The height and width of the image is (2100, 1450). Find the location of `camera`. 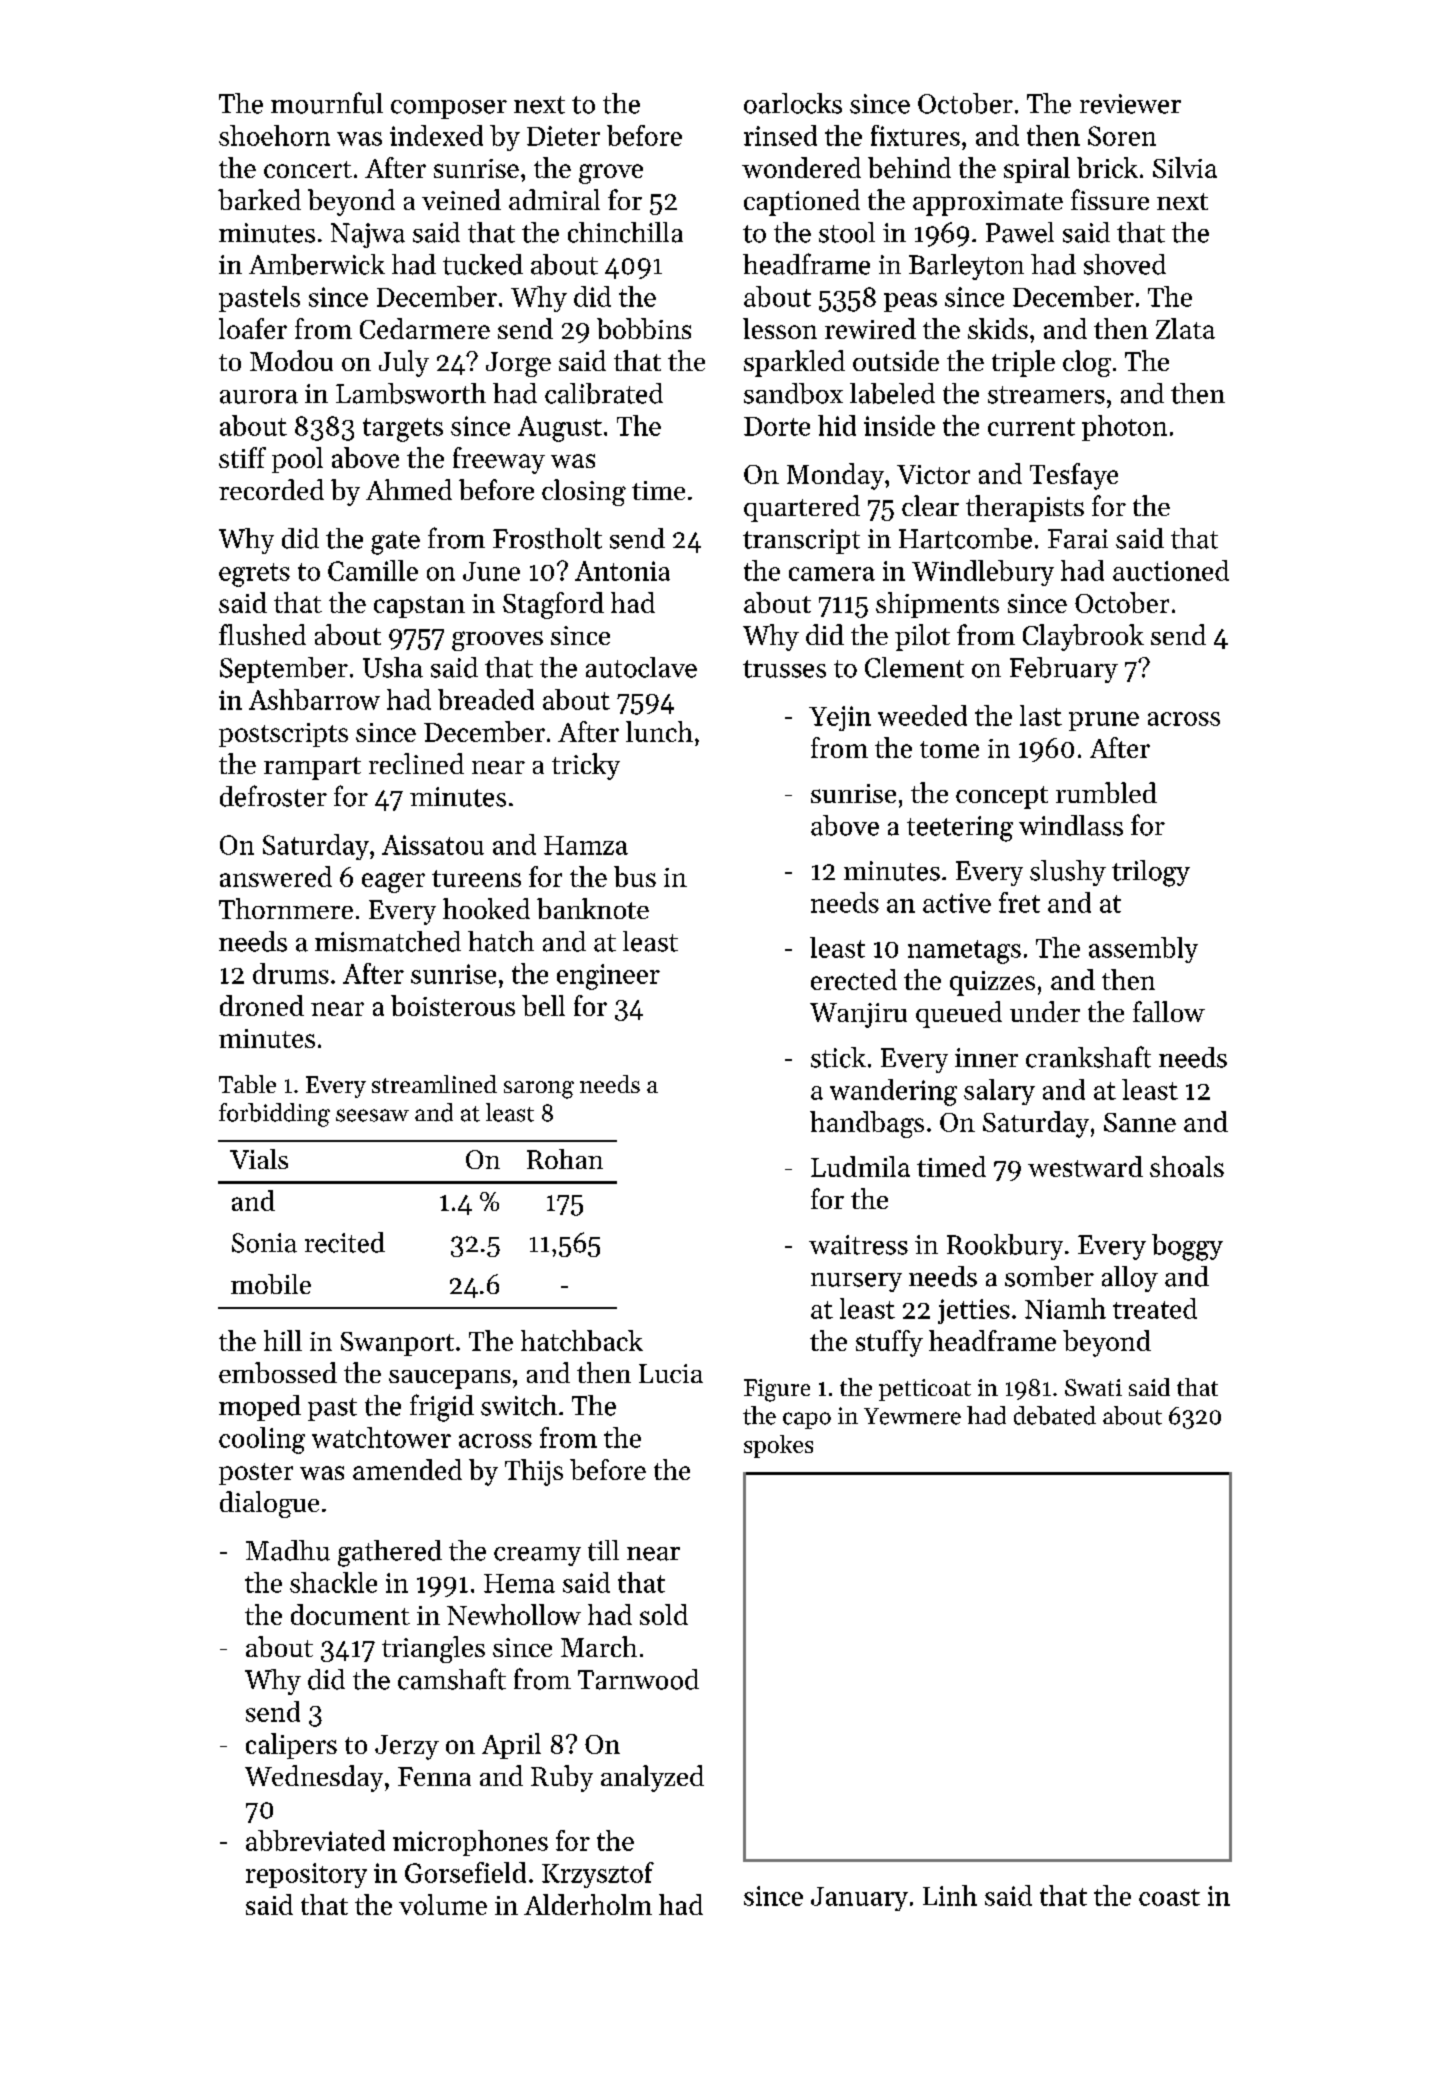

camera is located at coordinates (832, 574).
